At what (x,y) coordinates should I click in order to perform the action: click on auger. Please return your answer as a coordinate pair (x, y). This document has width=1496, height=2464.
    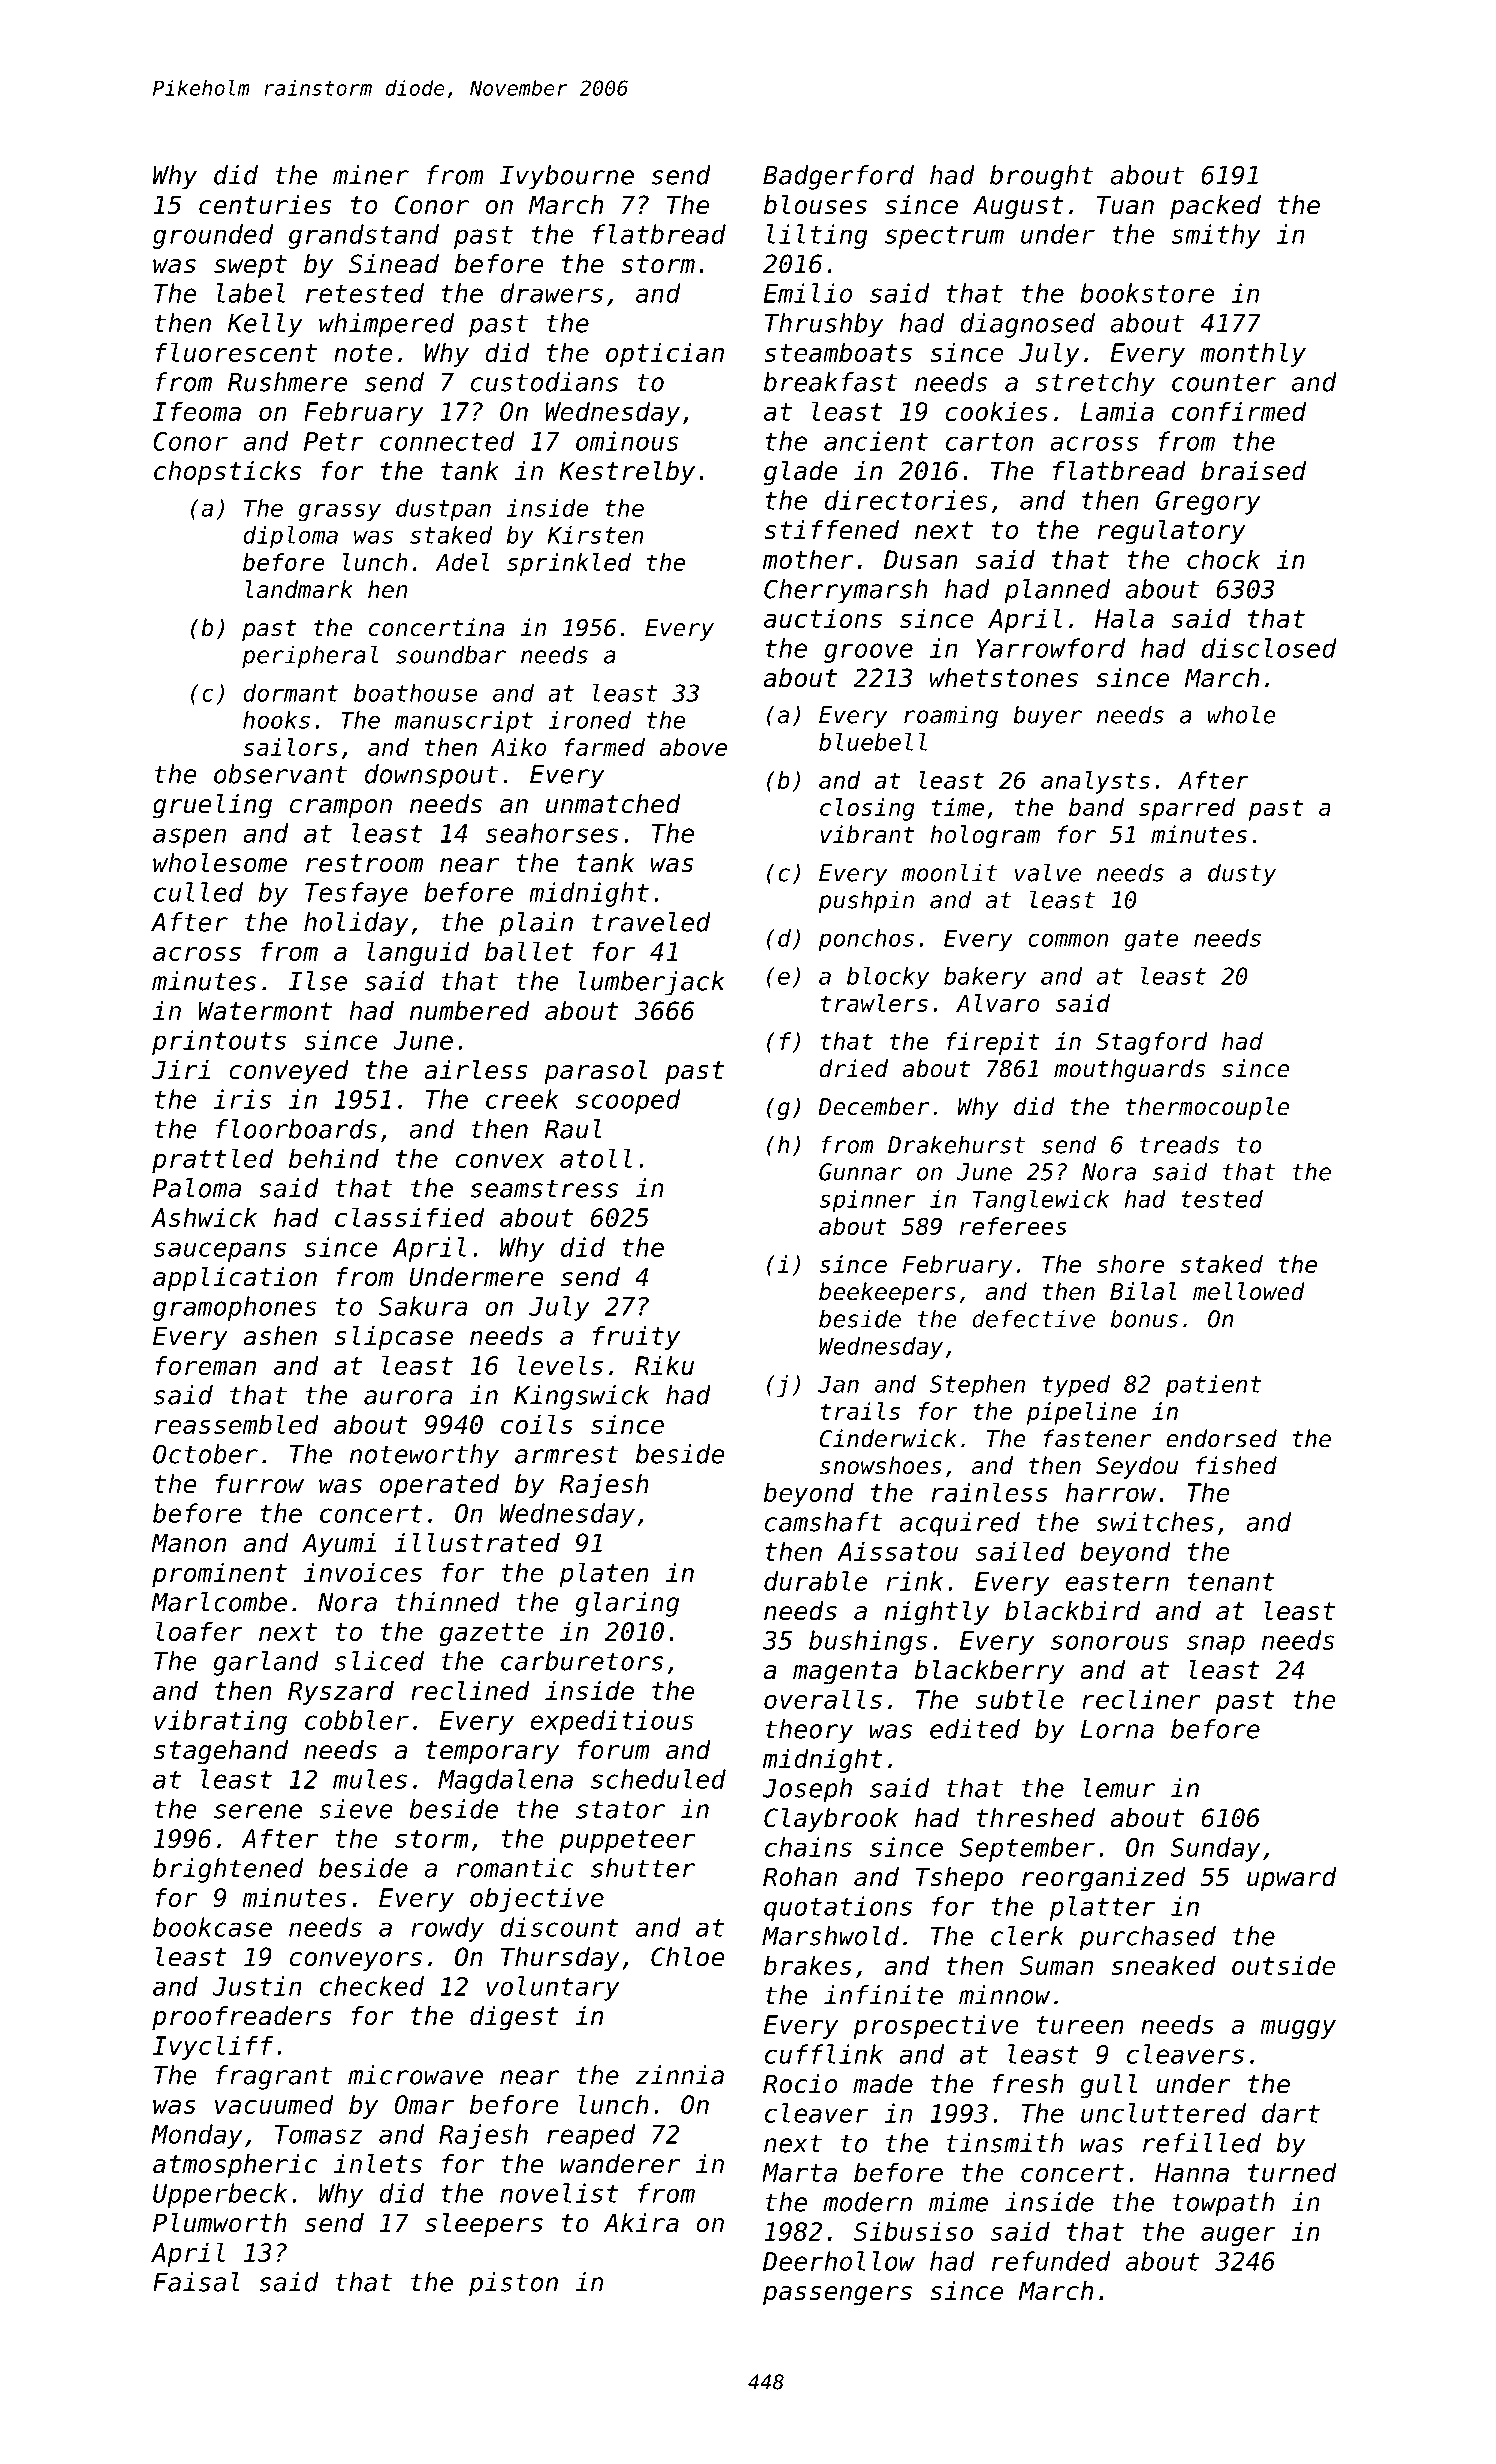
    Looking at the image, I should click on (1238, 2236).
